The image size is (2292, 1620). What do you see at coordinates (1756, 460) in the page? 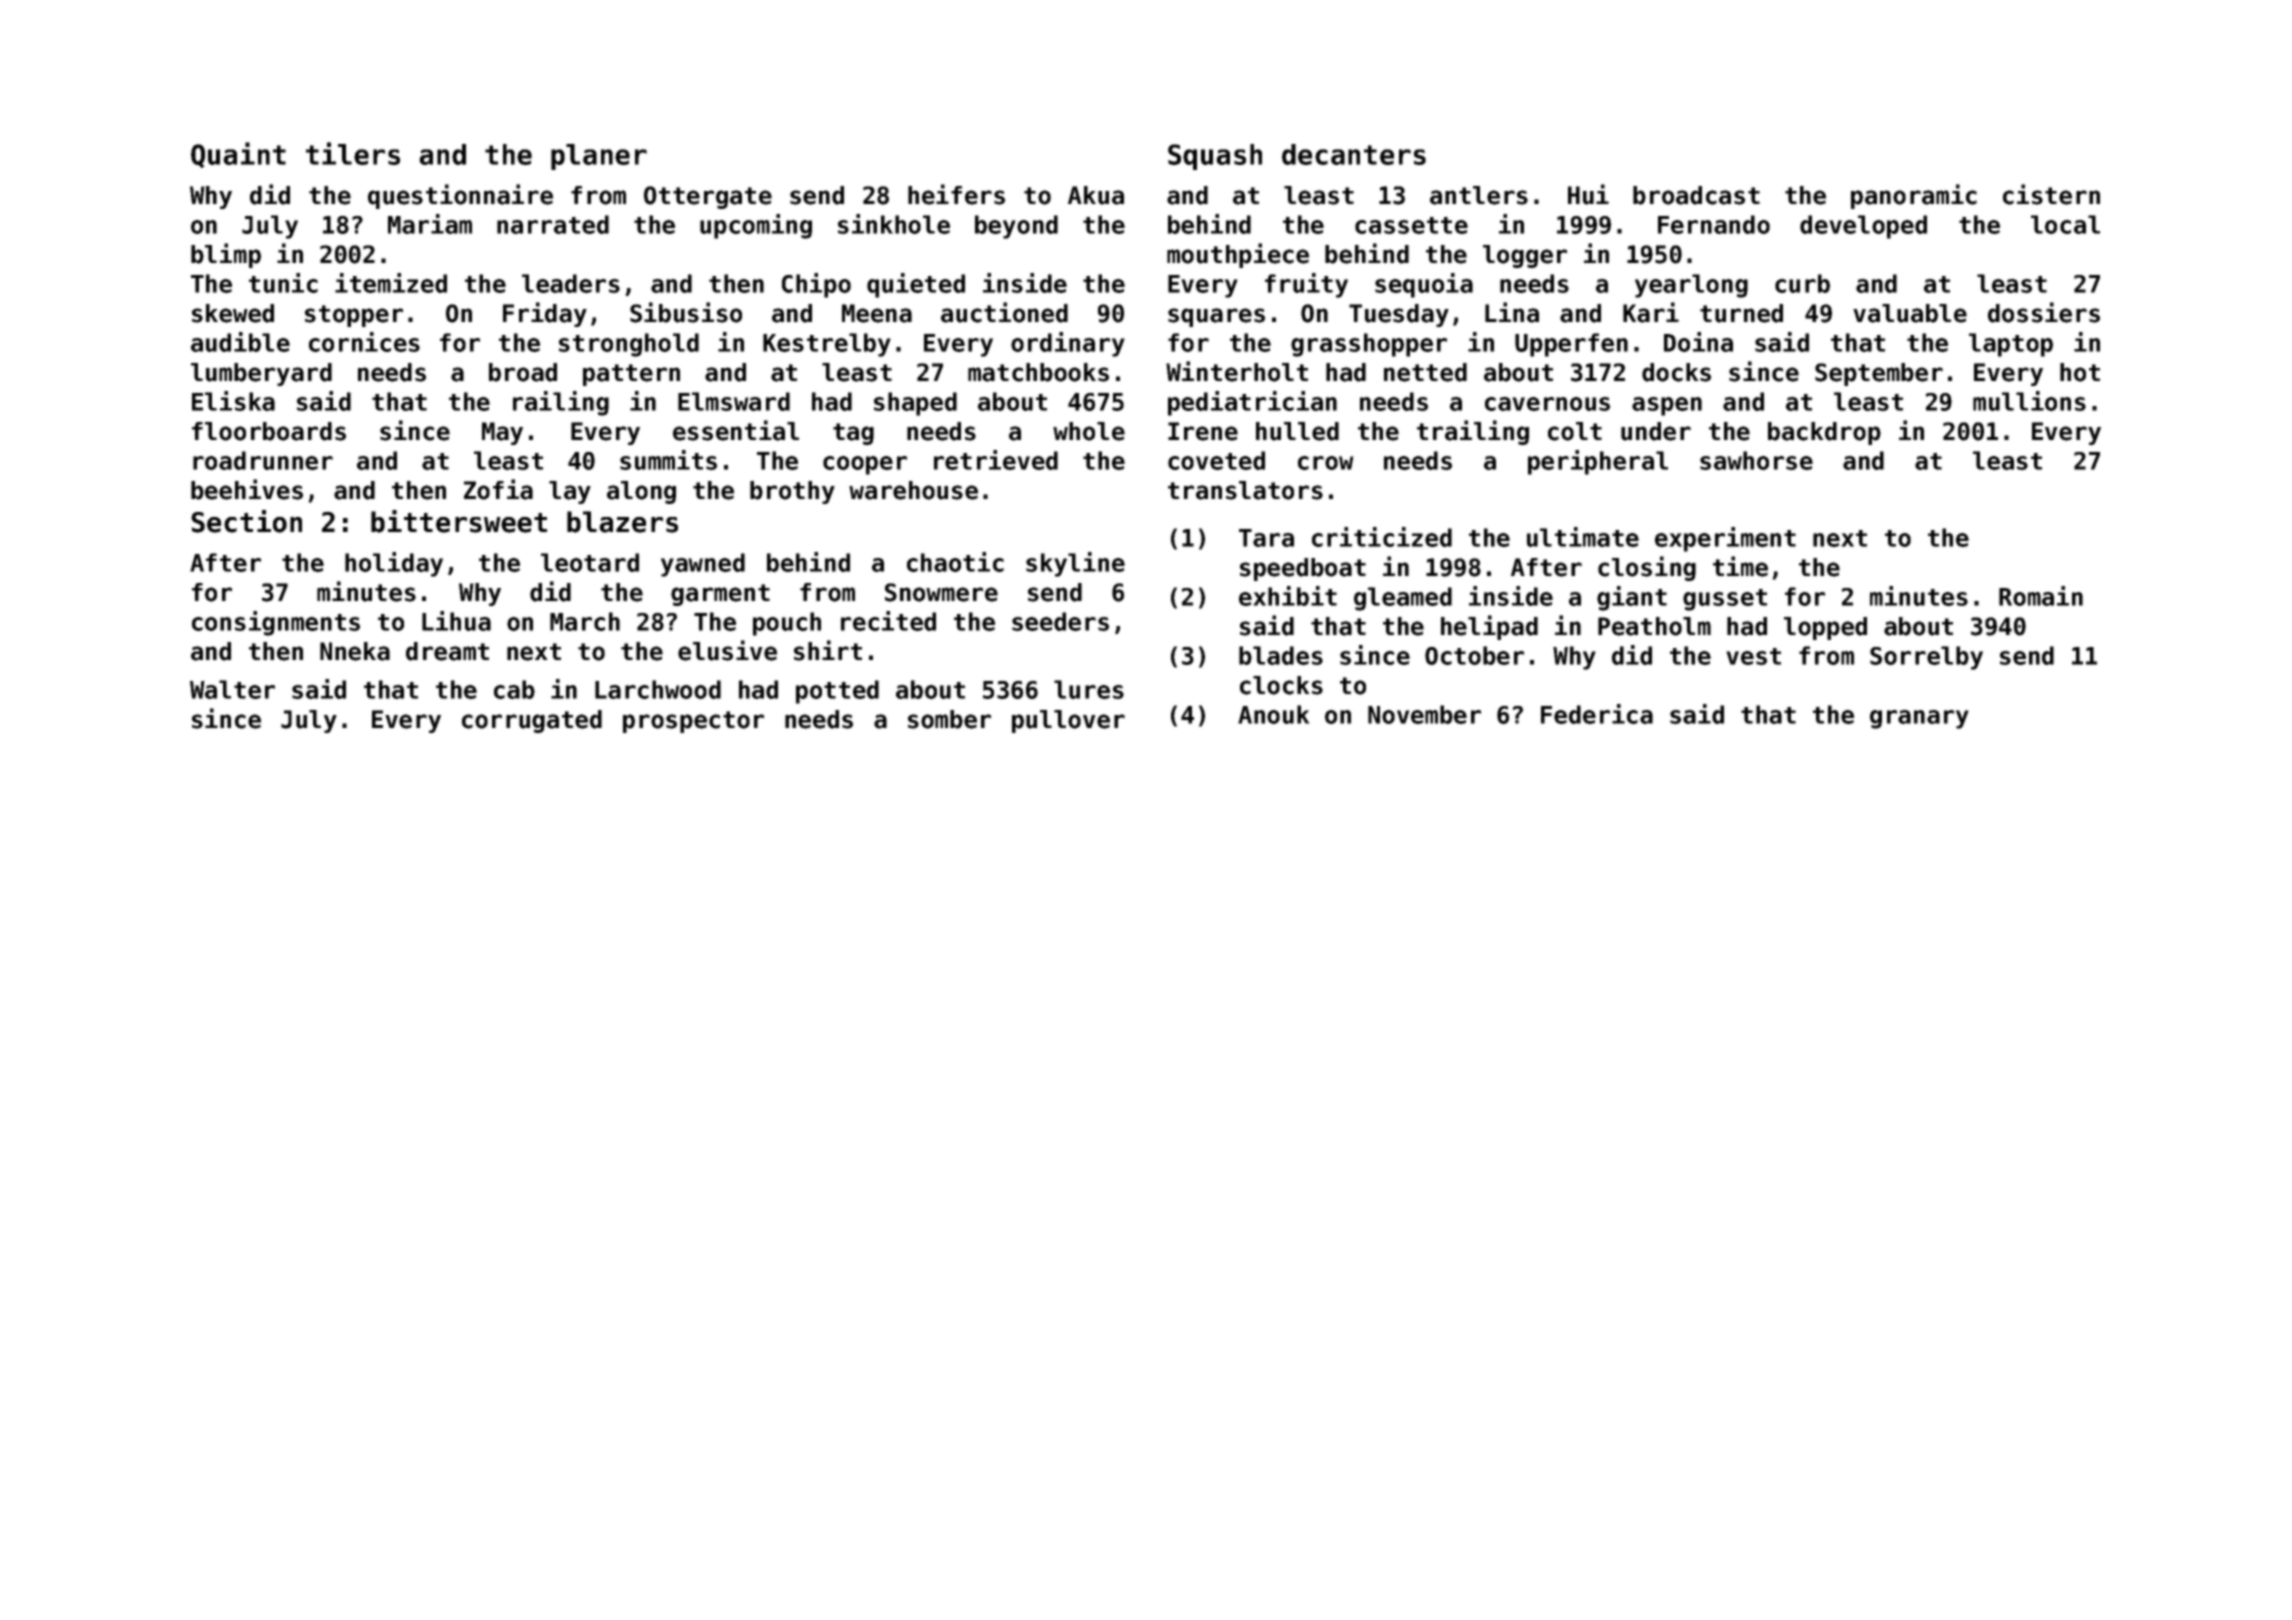
I see `sawhorse` at bounding box center [1756, 460].
